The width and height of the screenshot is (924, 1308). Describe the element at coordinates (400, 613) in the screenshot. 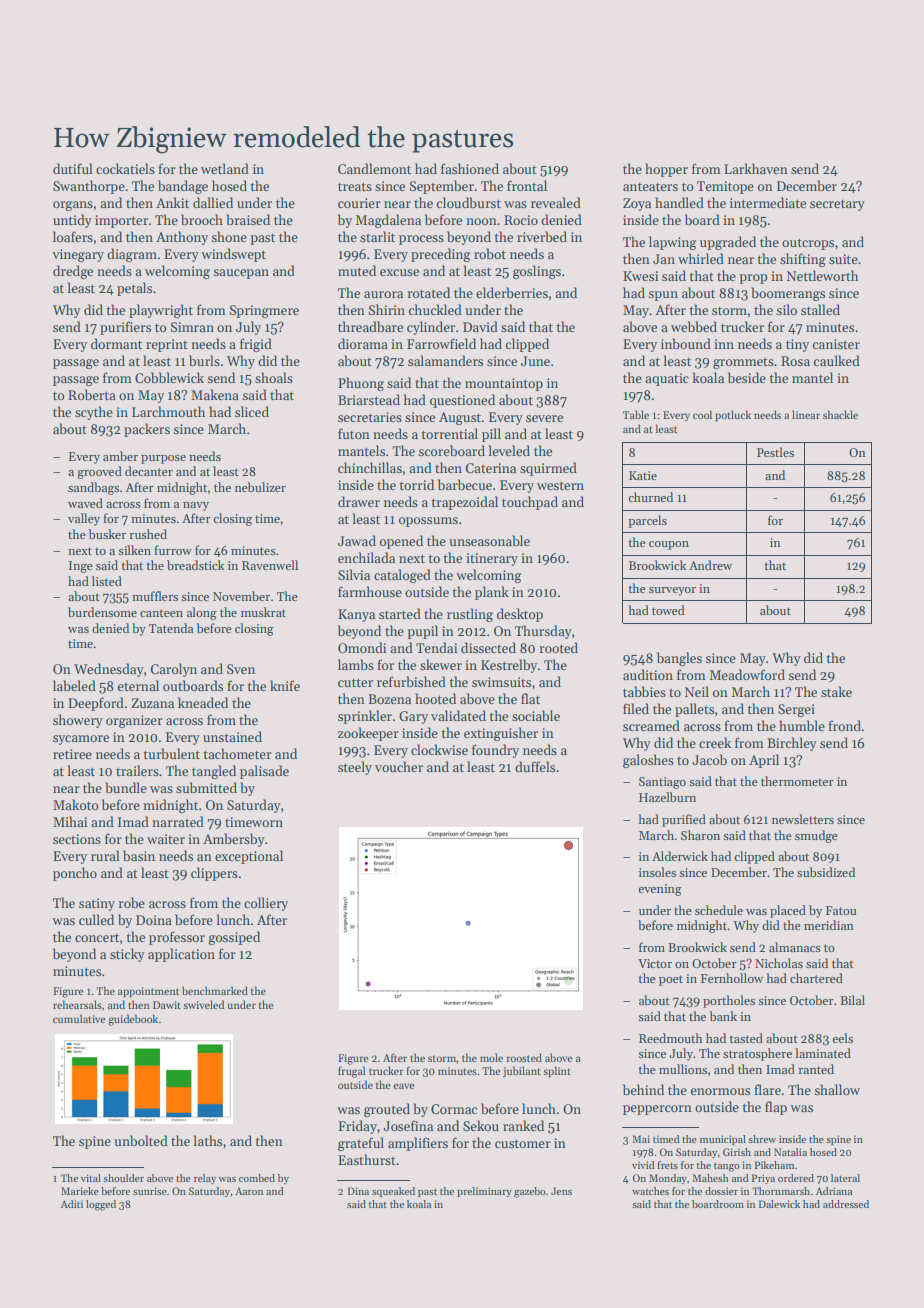

I see `started` at that location.
